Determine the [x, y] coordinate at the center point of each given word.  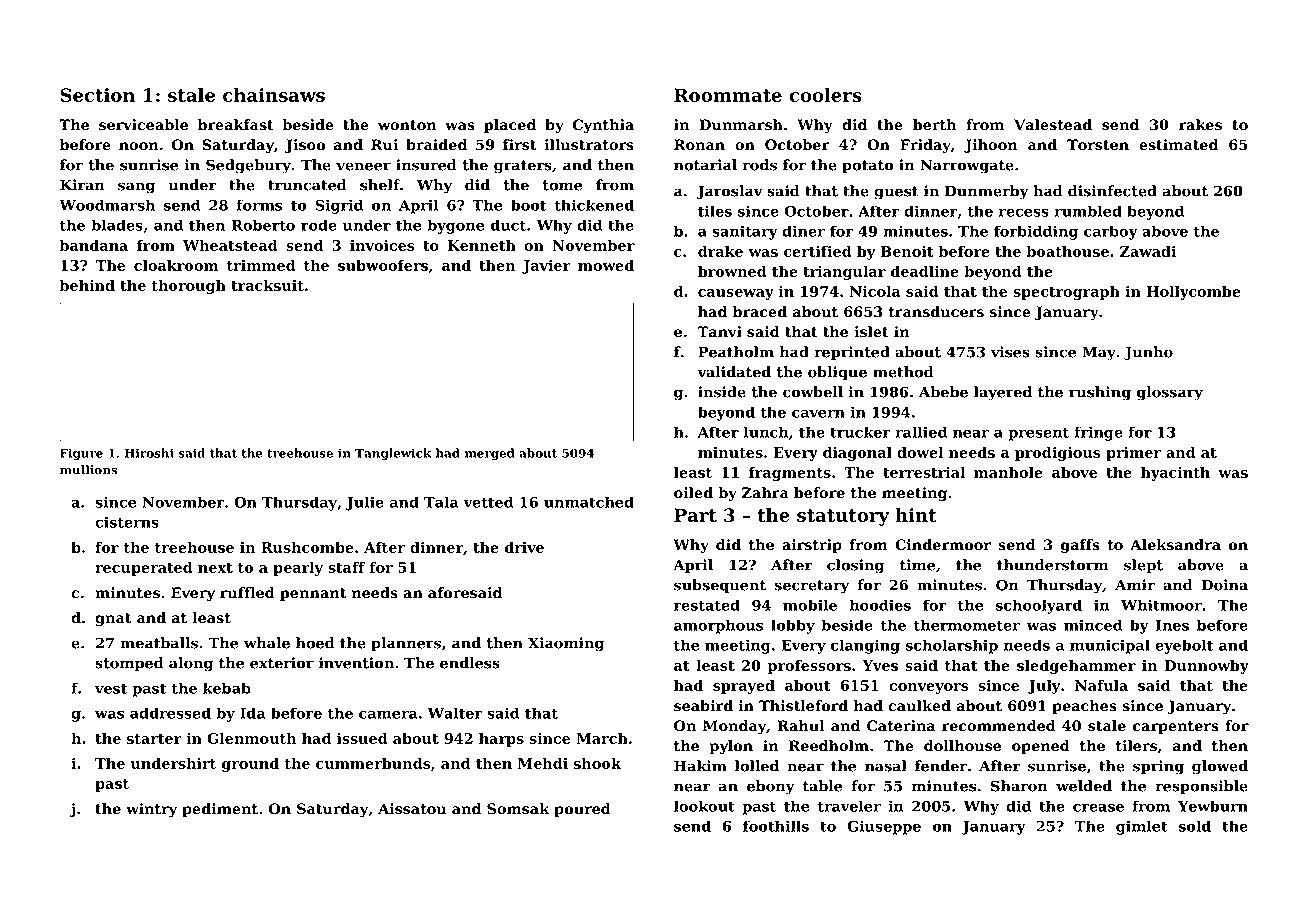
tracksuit [267, 285]
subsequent [720, 586]
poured [582, 810]
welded [1084, 786]
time [917, 565]
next [215, 568]
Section [97, 95]
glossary [1170, 393]
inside [722, 392]
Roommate [728, 95]
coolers [825, 95]
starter [154, 739]
